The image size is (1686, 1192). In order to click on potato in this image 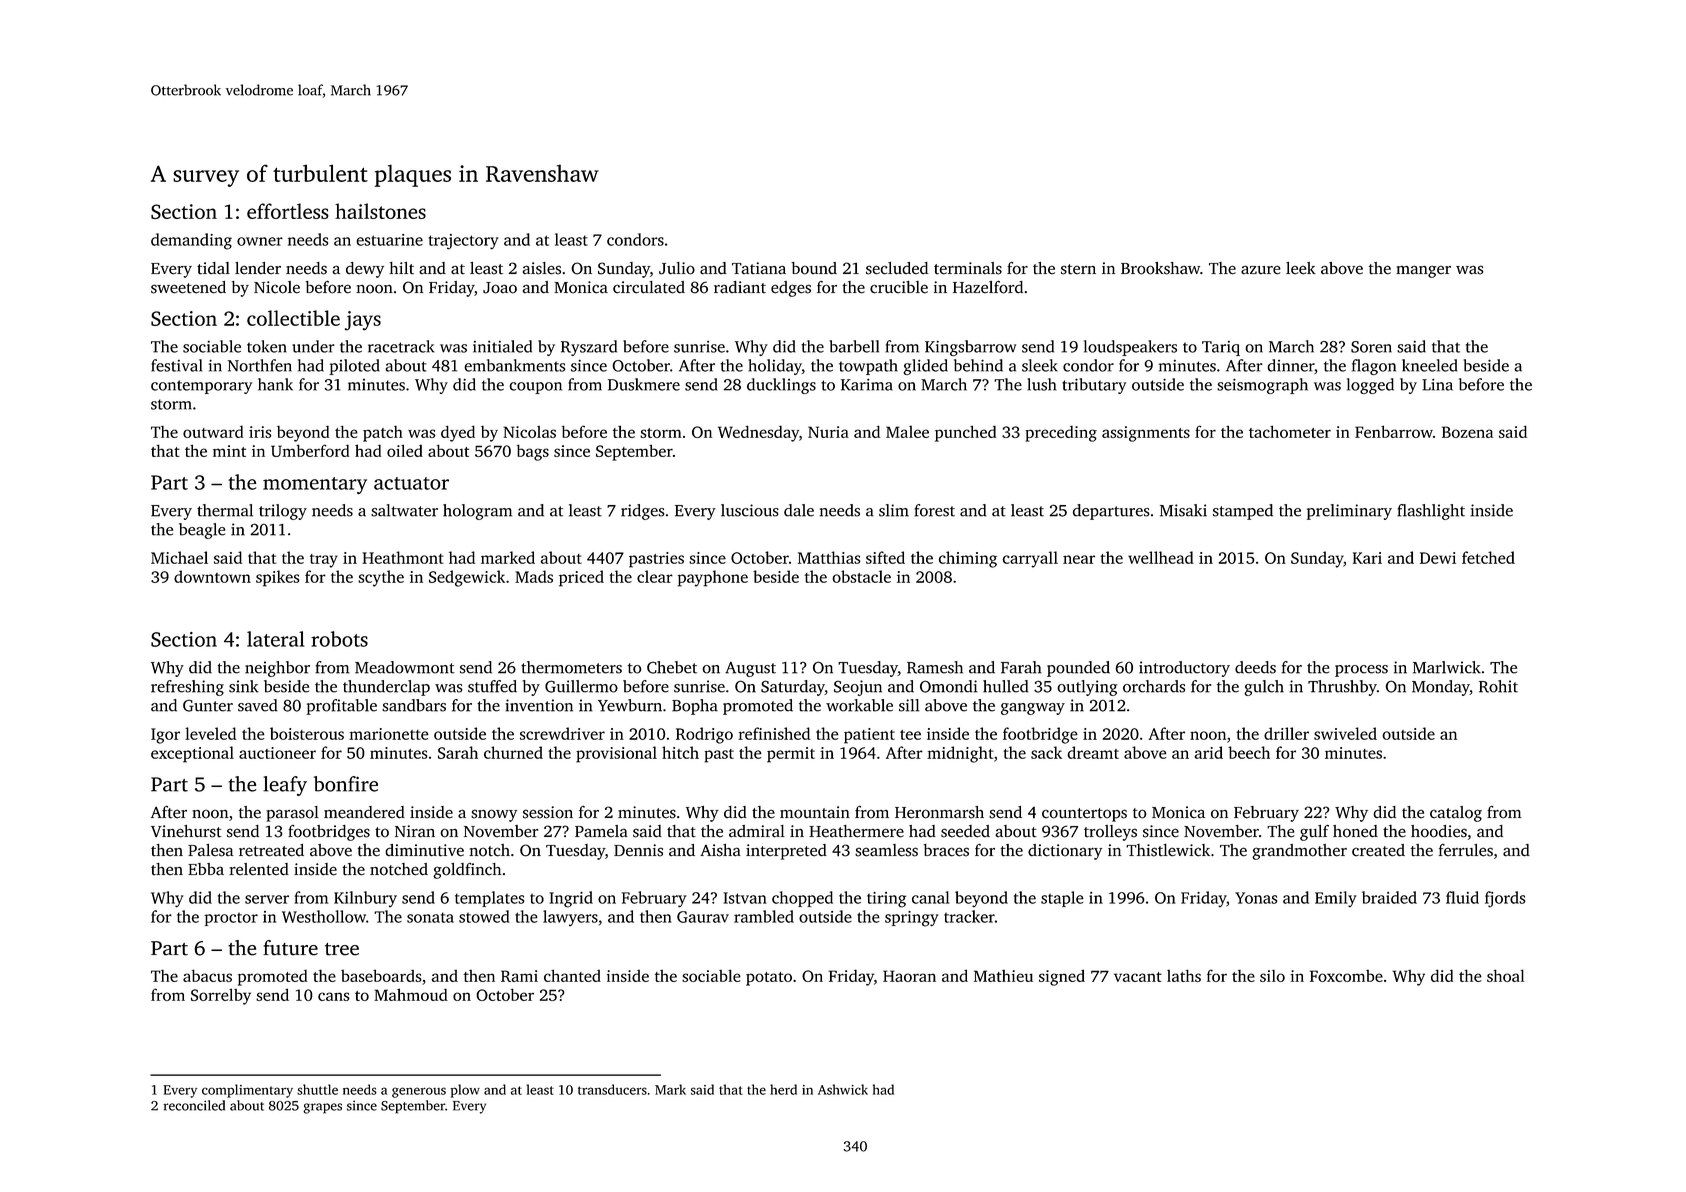, I will do `click(769, 979)`.
